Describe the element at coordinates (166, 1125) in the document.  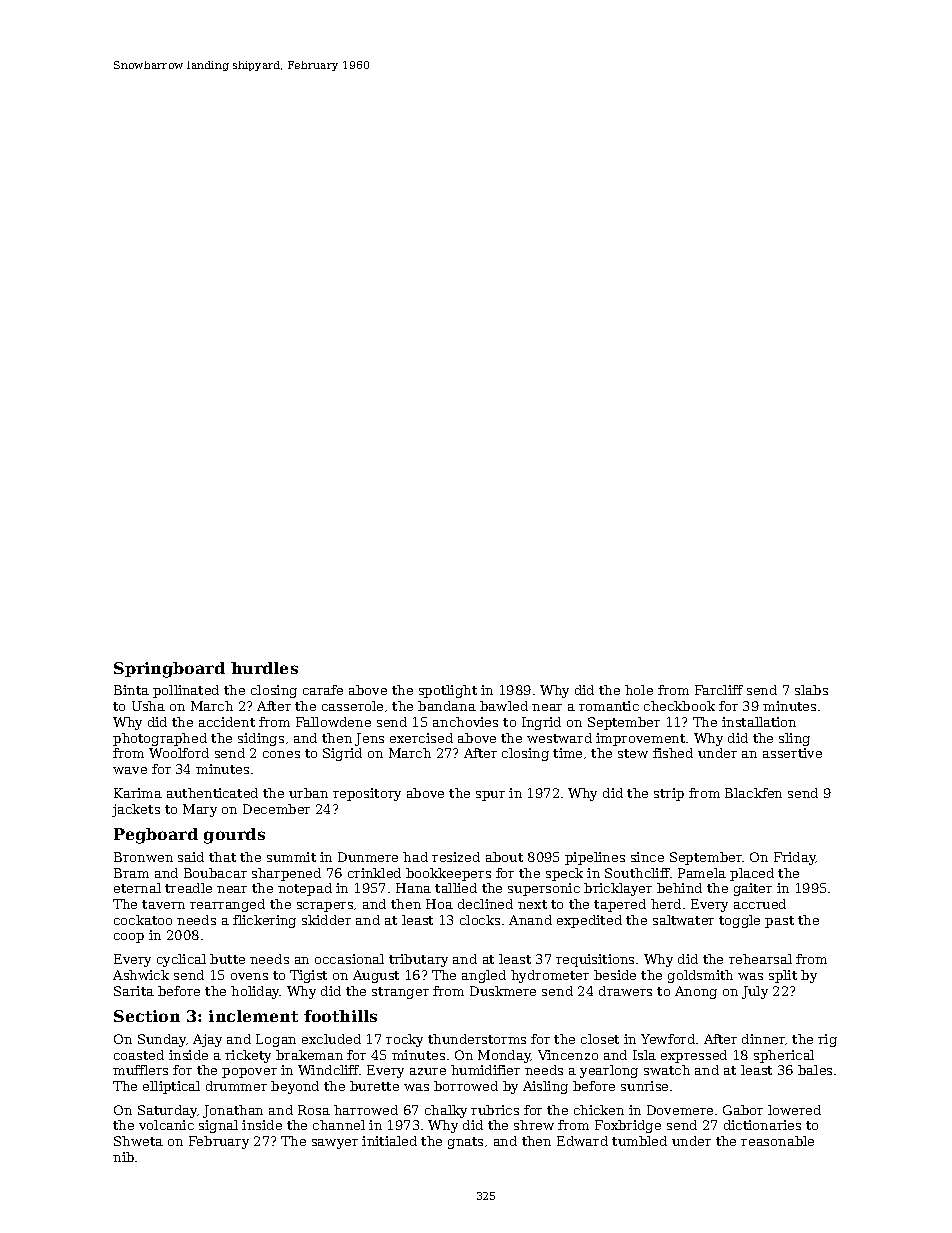
I see `volcanic` at that location.
